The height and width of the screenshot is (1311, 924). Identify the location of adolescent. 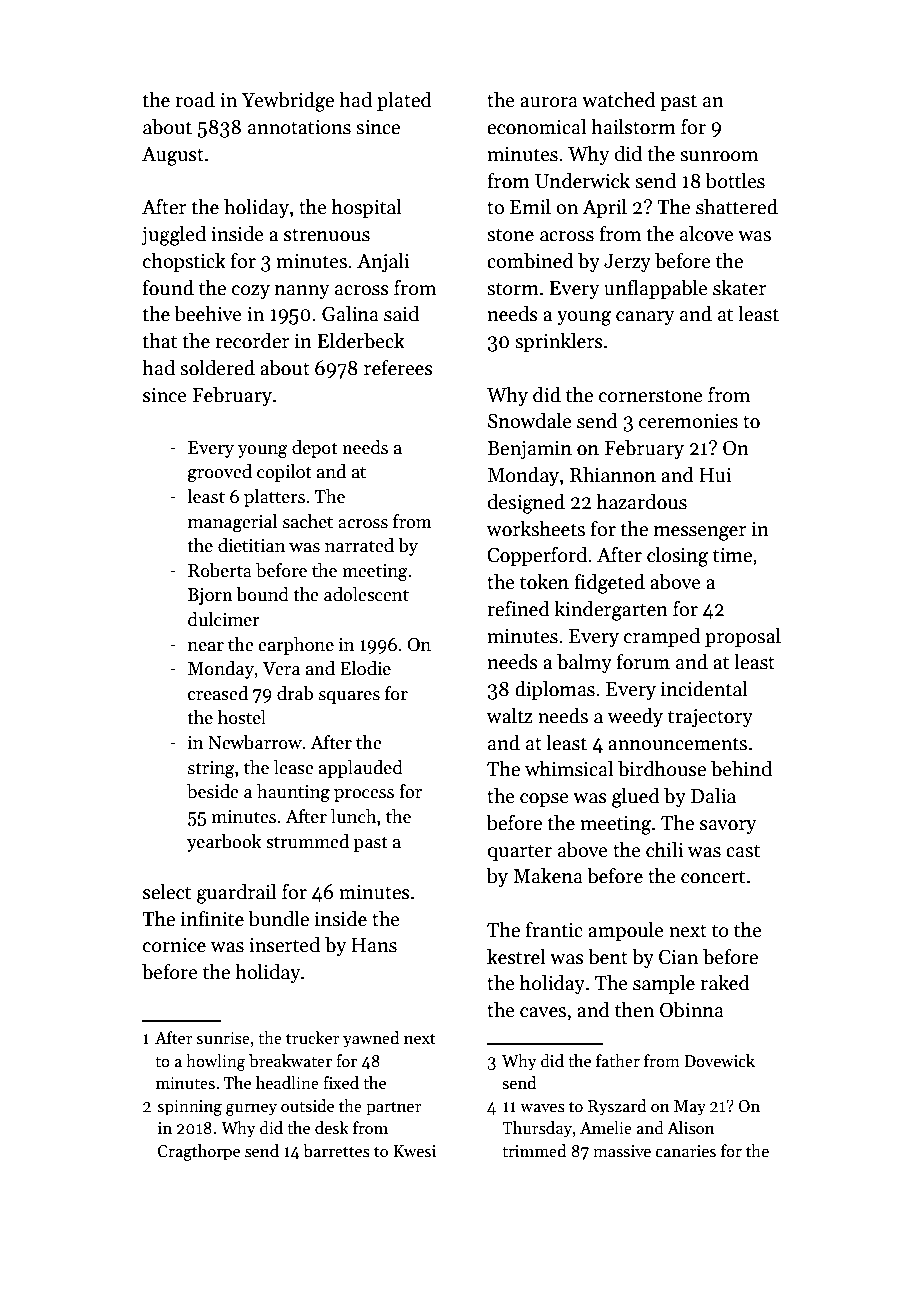
(366, 594).
